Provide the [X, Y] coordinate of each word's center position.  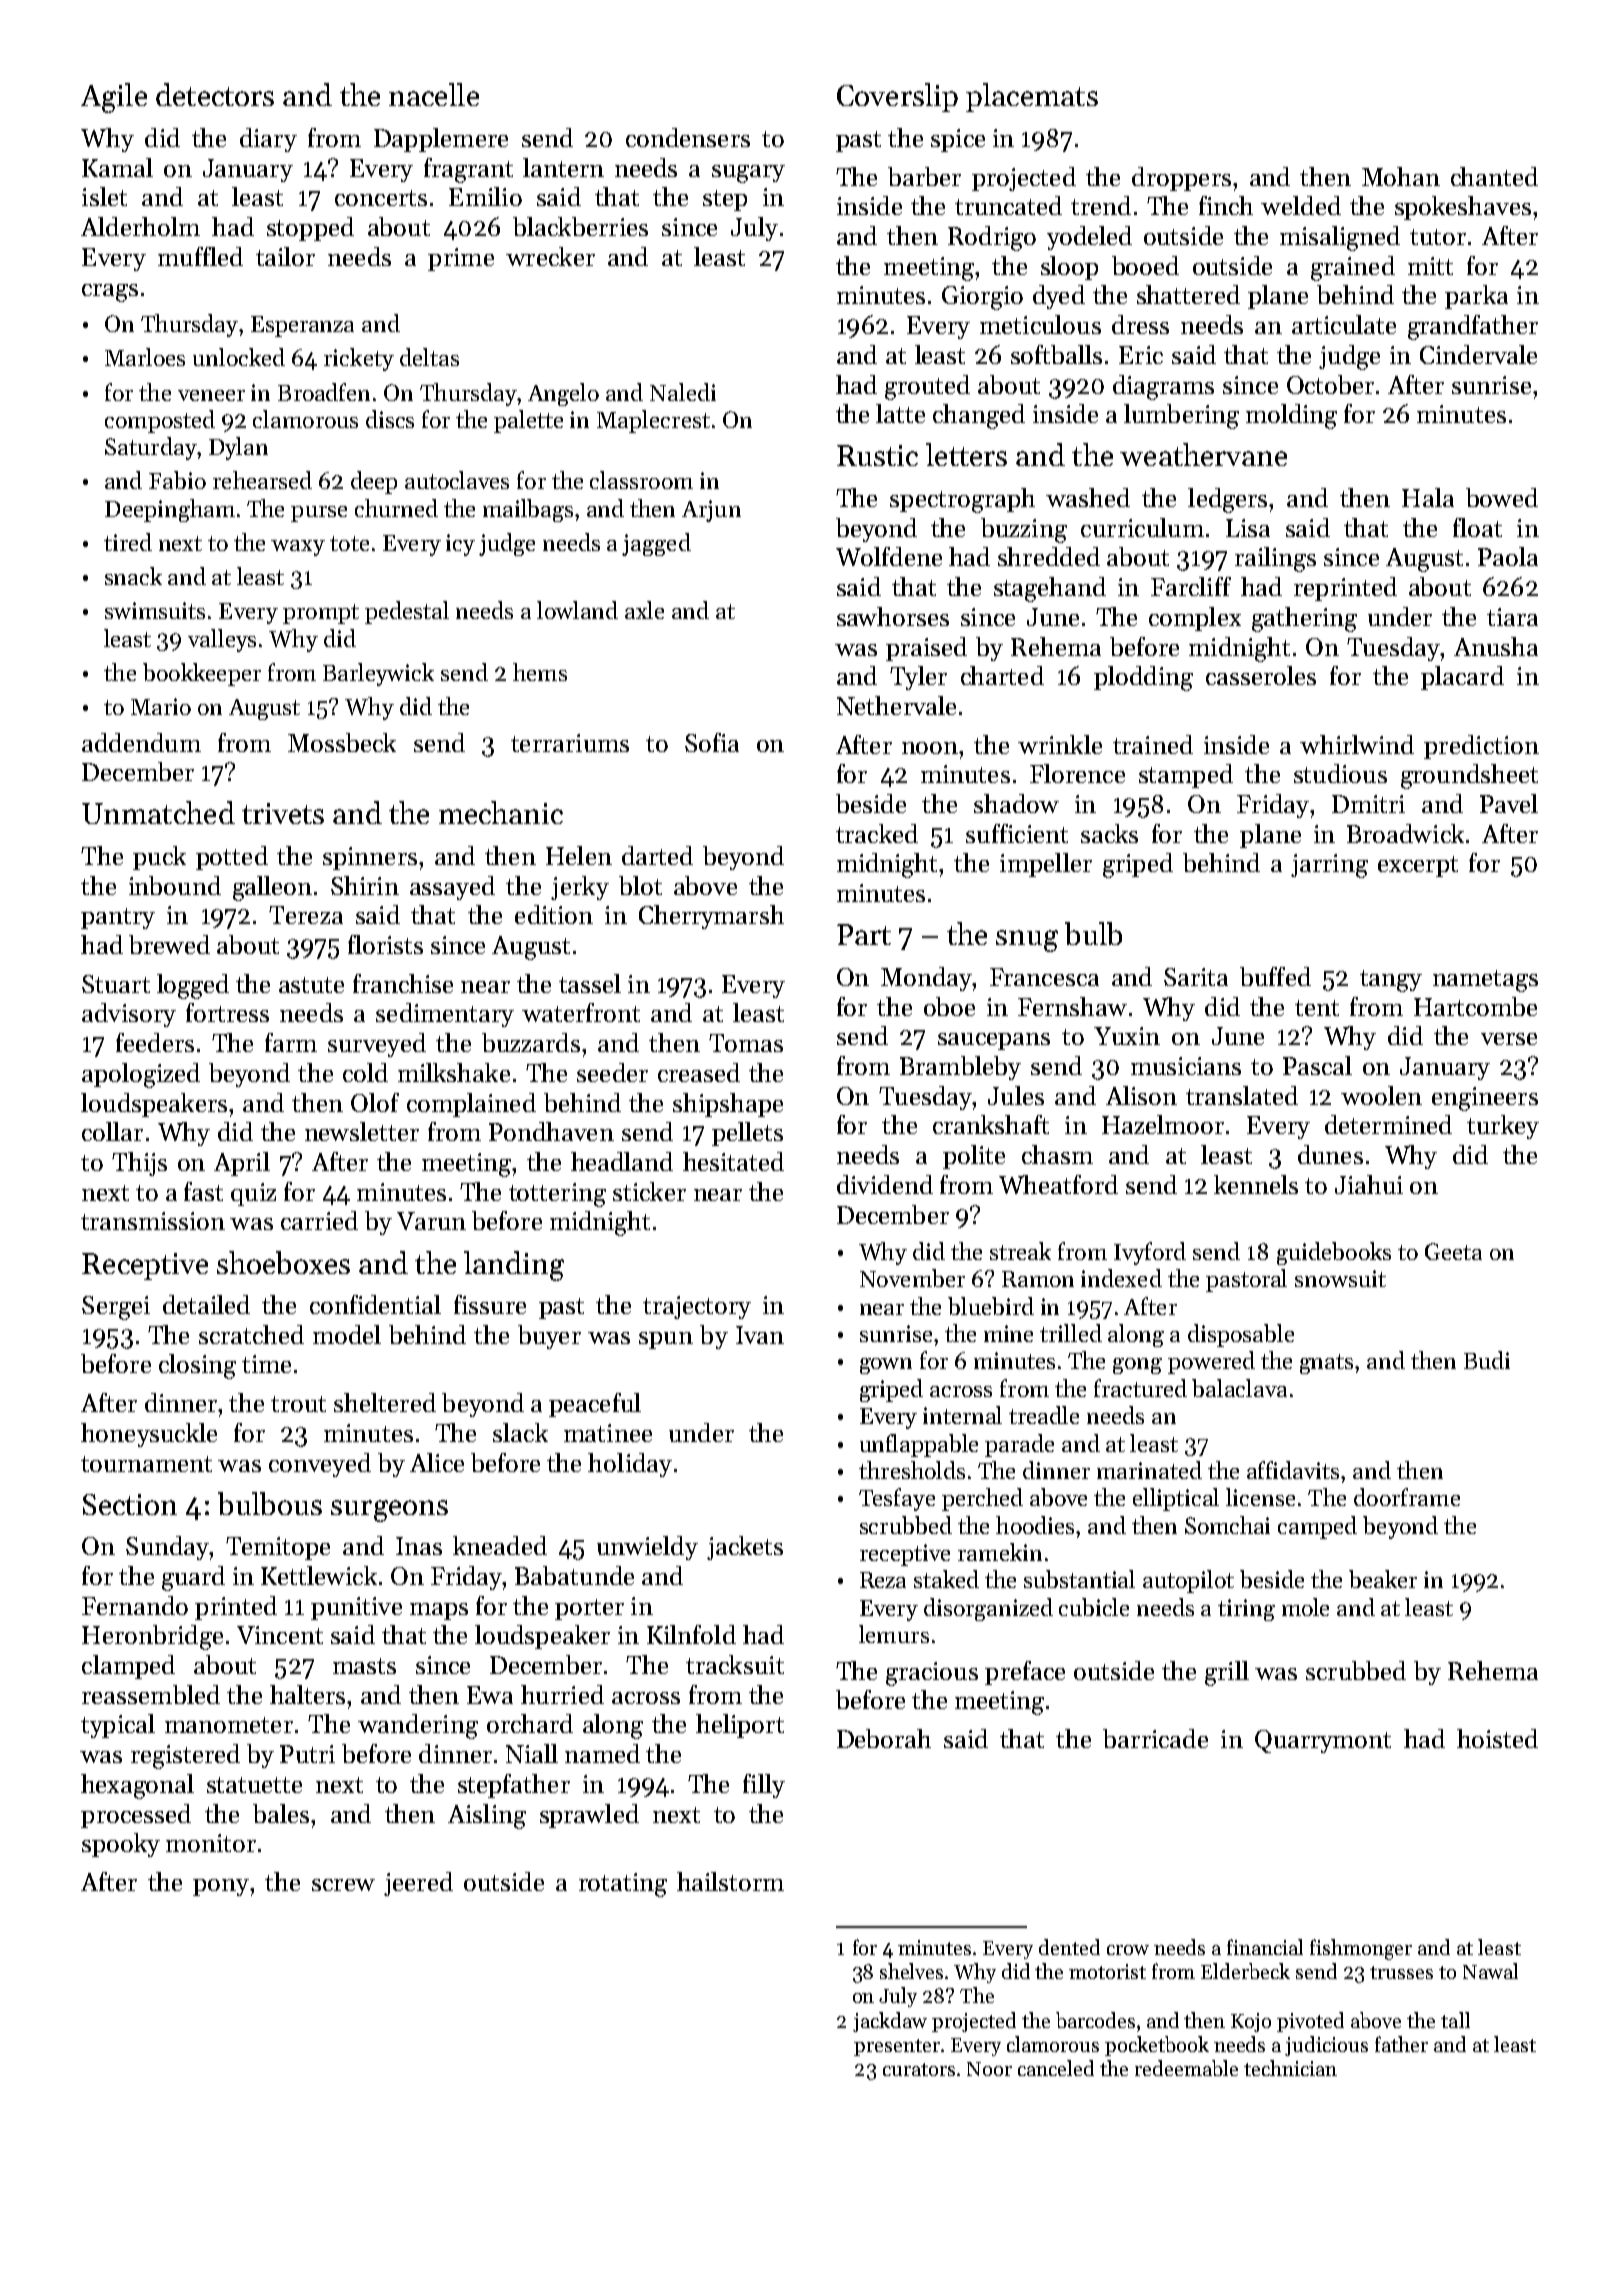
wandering [418, 1726]
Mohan [1401, 176]
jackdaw [890, 2022]
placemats [1032, 97]
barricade [1155, 1738]
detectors [215, 94]
